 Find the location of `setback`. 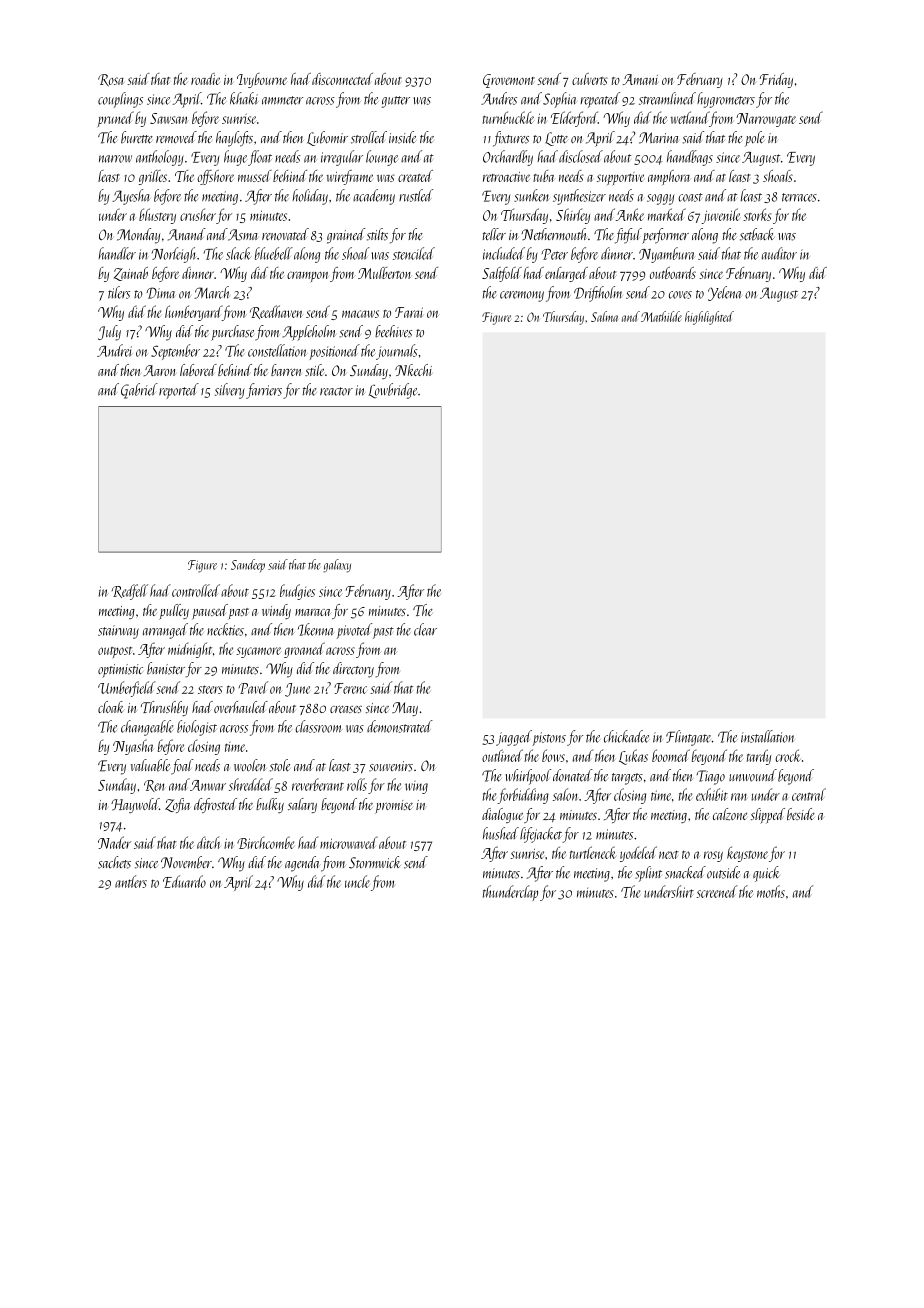

setback is located at coordinates (757, 234).
